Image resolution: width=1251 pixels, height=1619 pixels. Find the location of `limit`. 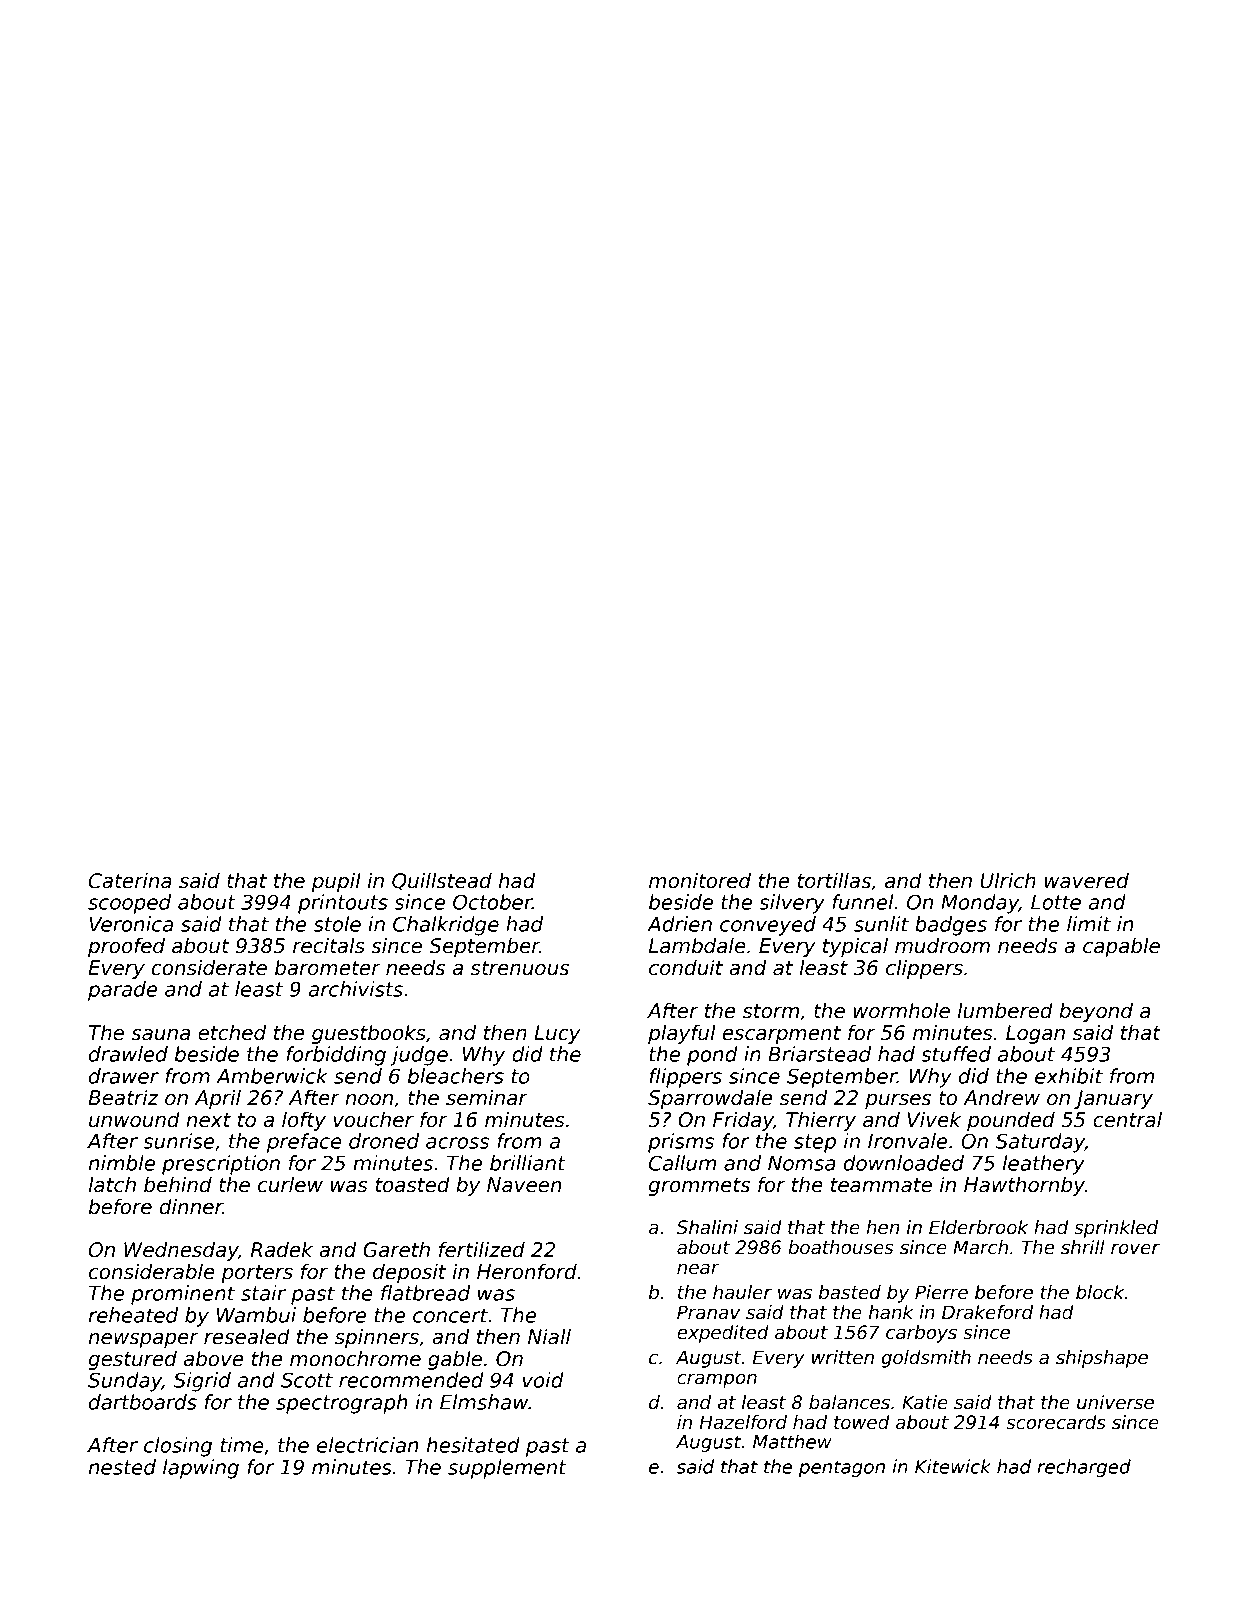

limit is located at coordinates (1089, 924).
